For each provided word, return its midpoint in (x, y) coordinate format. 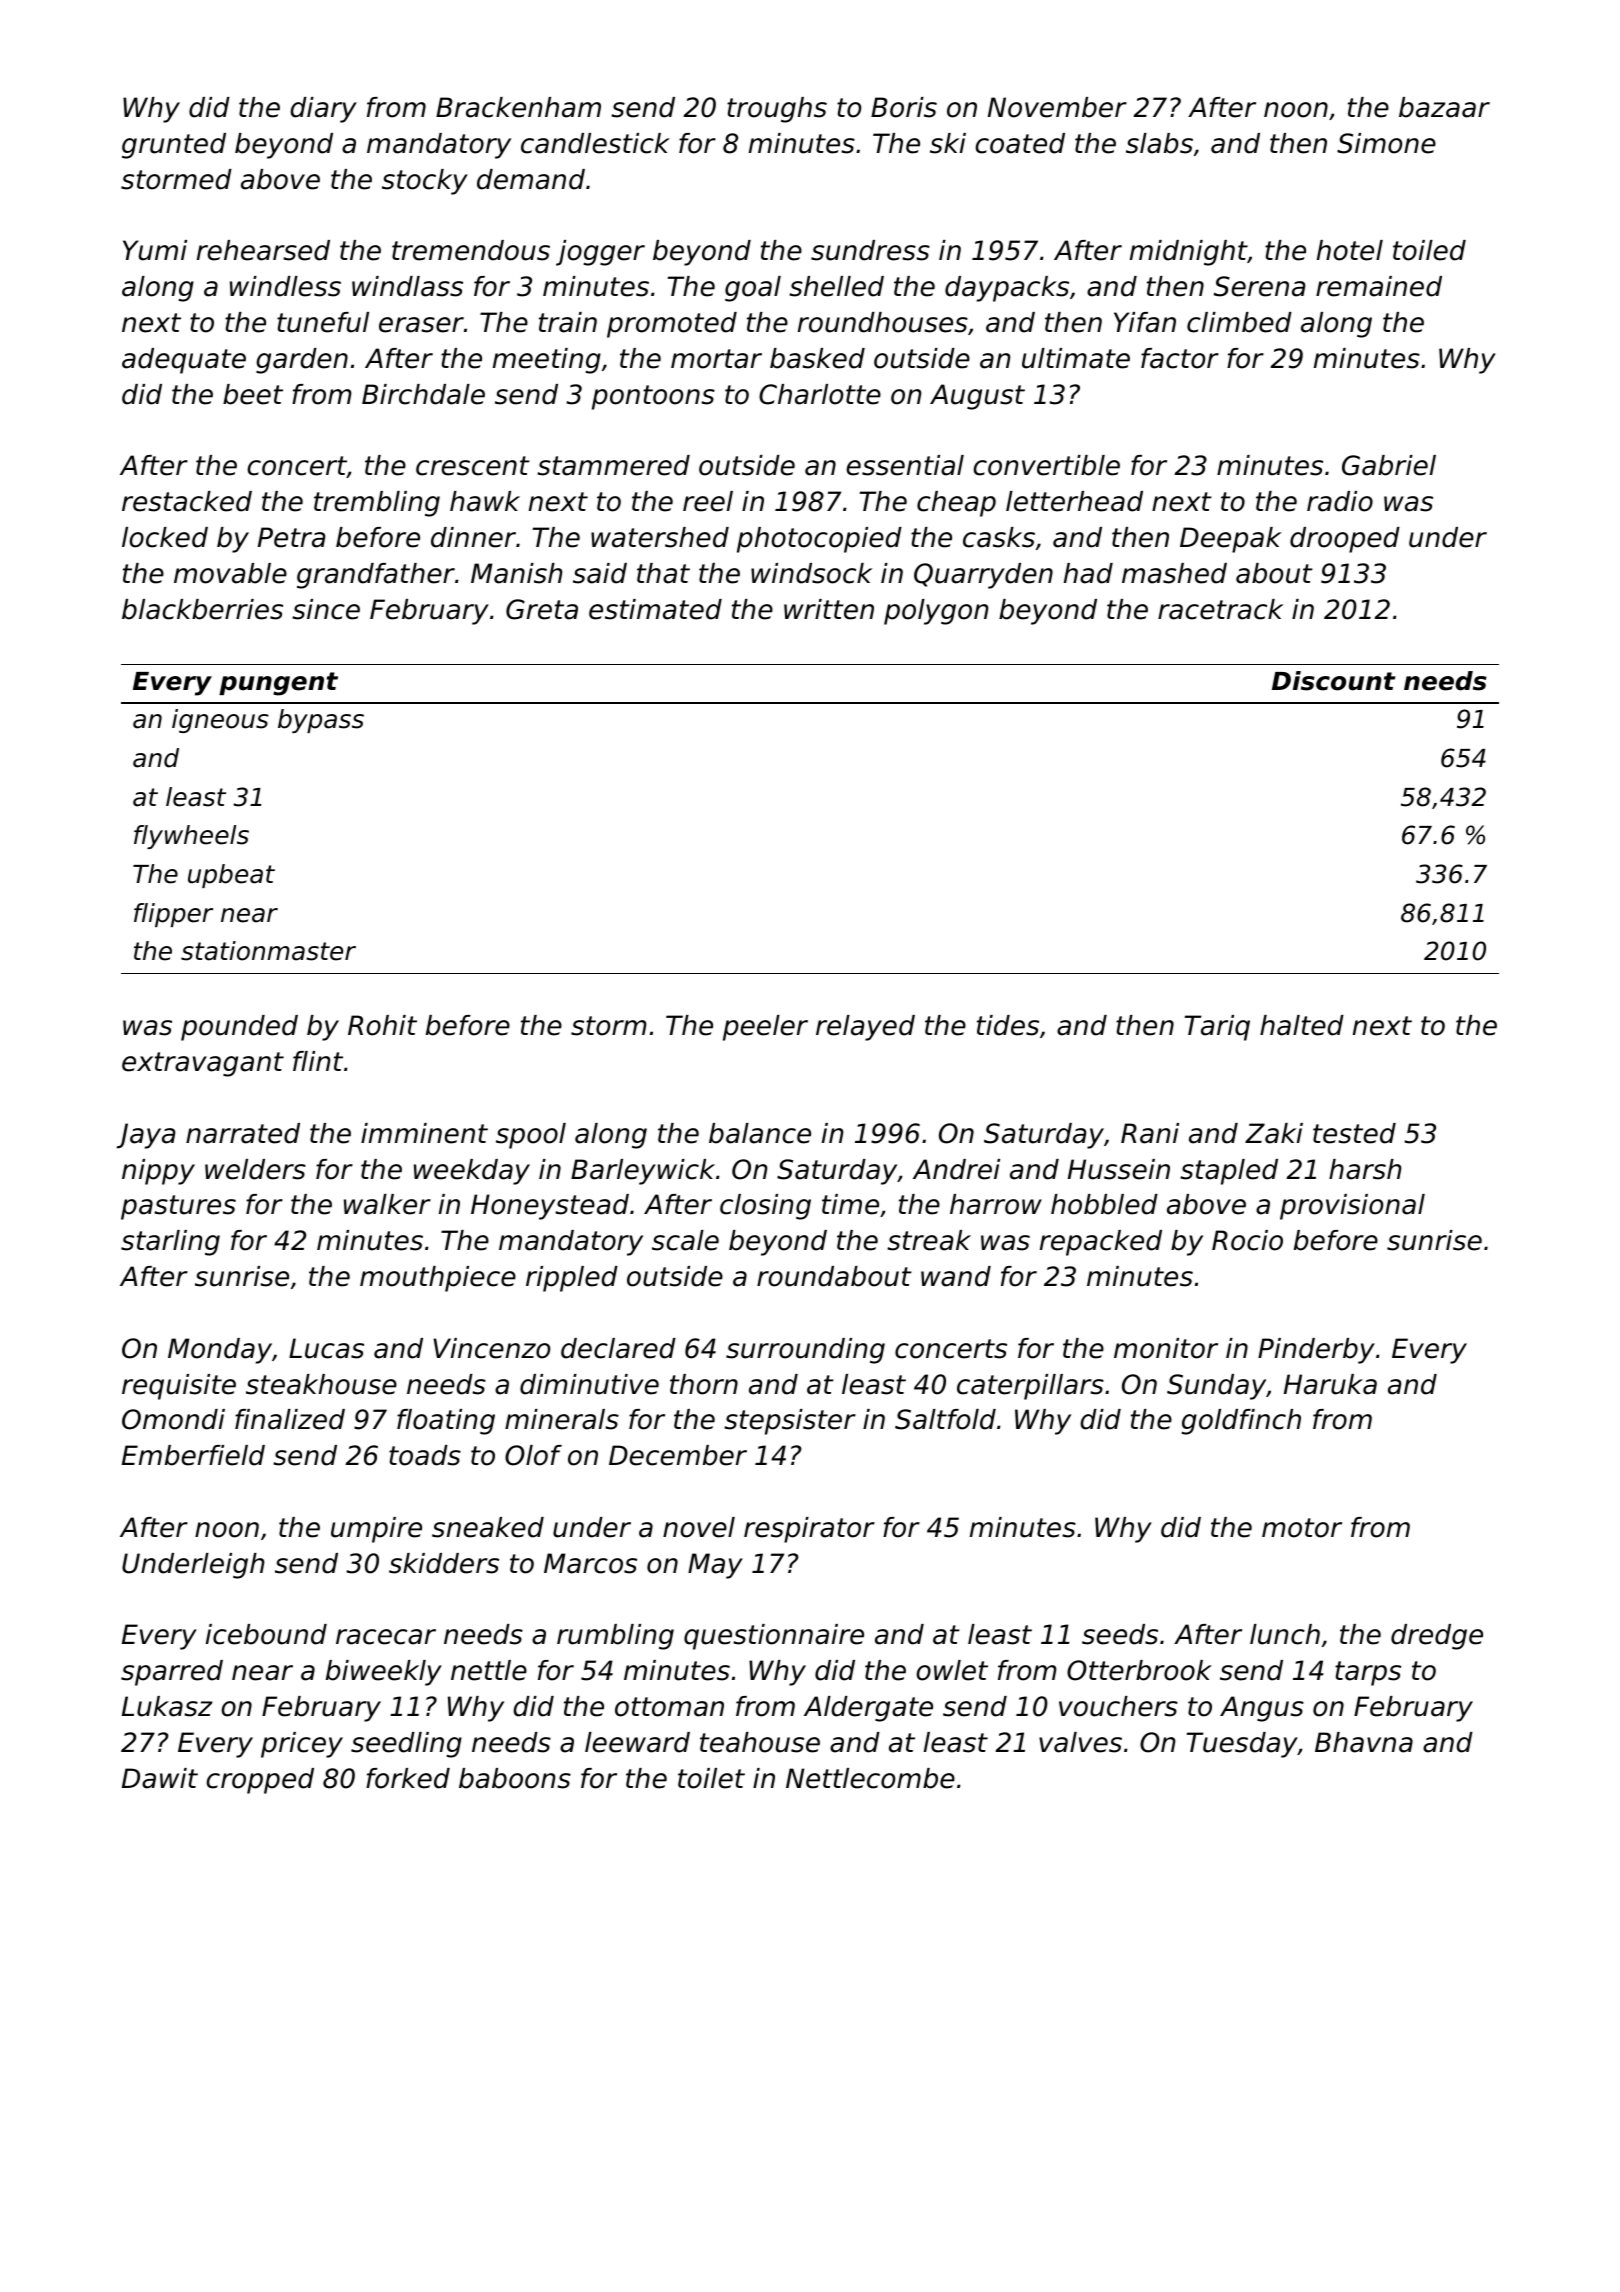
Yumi (155, 250)
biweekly (384, 1673)
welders (255, 1169)
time (850, 1204)
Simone (1386, 143)
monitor (1166, 1348)
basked (817, 358)
